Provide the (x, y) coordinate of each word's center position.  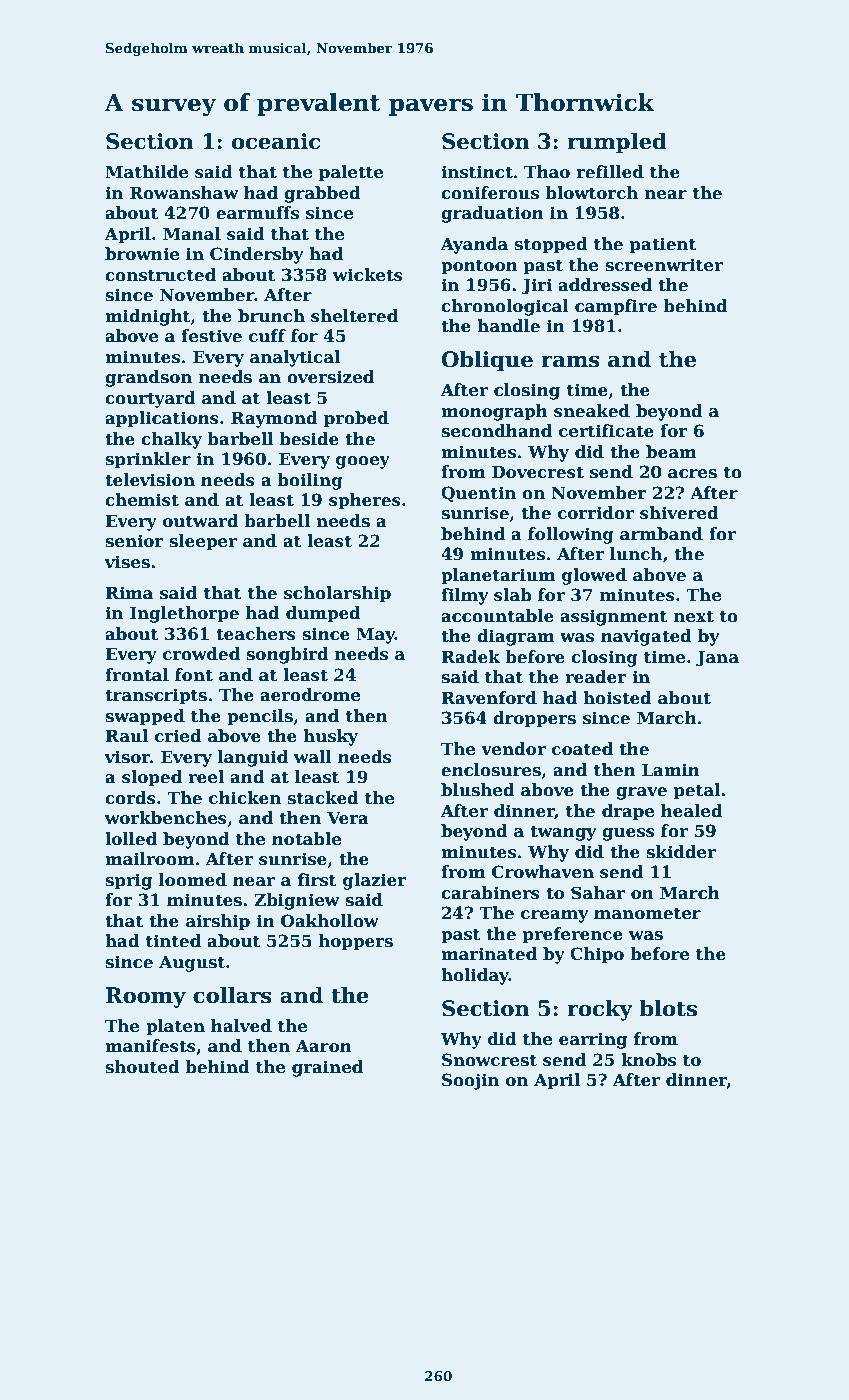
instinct (477, 172)
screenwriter (664, 265)
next (694, 617)
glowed (594, 576)
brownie (142, 254)
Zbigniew (296, 901)
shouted (142, 1067)
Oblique (487, 361)
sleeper (203, 542)
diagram (516, 637)
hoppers (356, 942)
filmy (465, 596)
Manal (192, 234)
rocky (600, 1010)
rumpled (617, 143)
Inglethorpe (184, 614)
